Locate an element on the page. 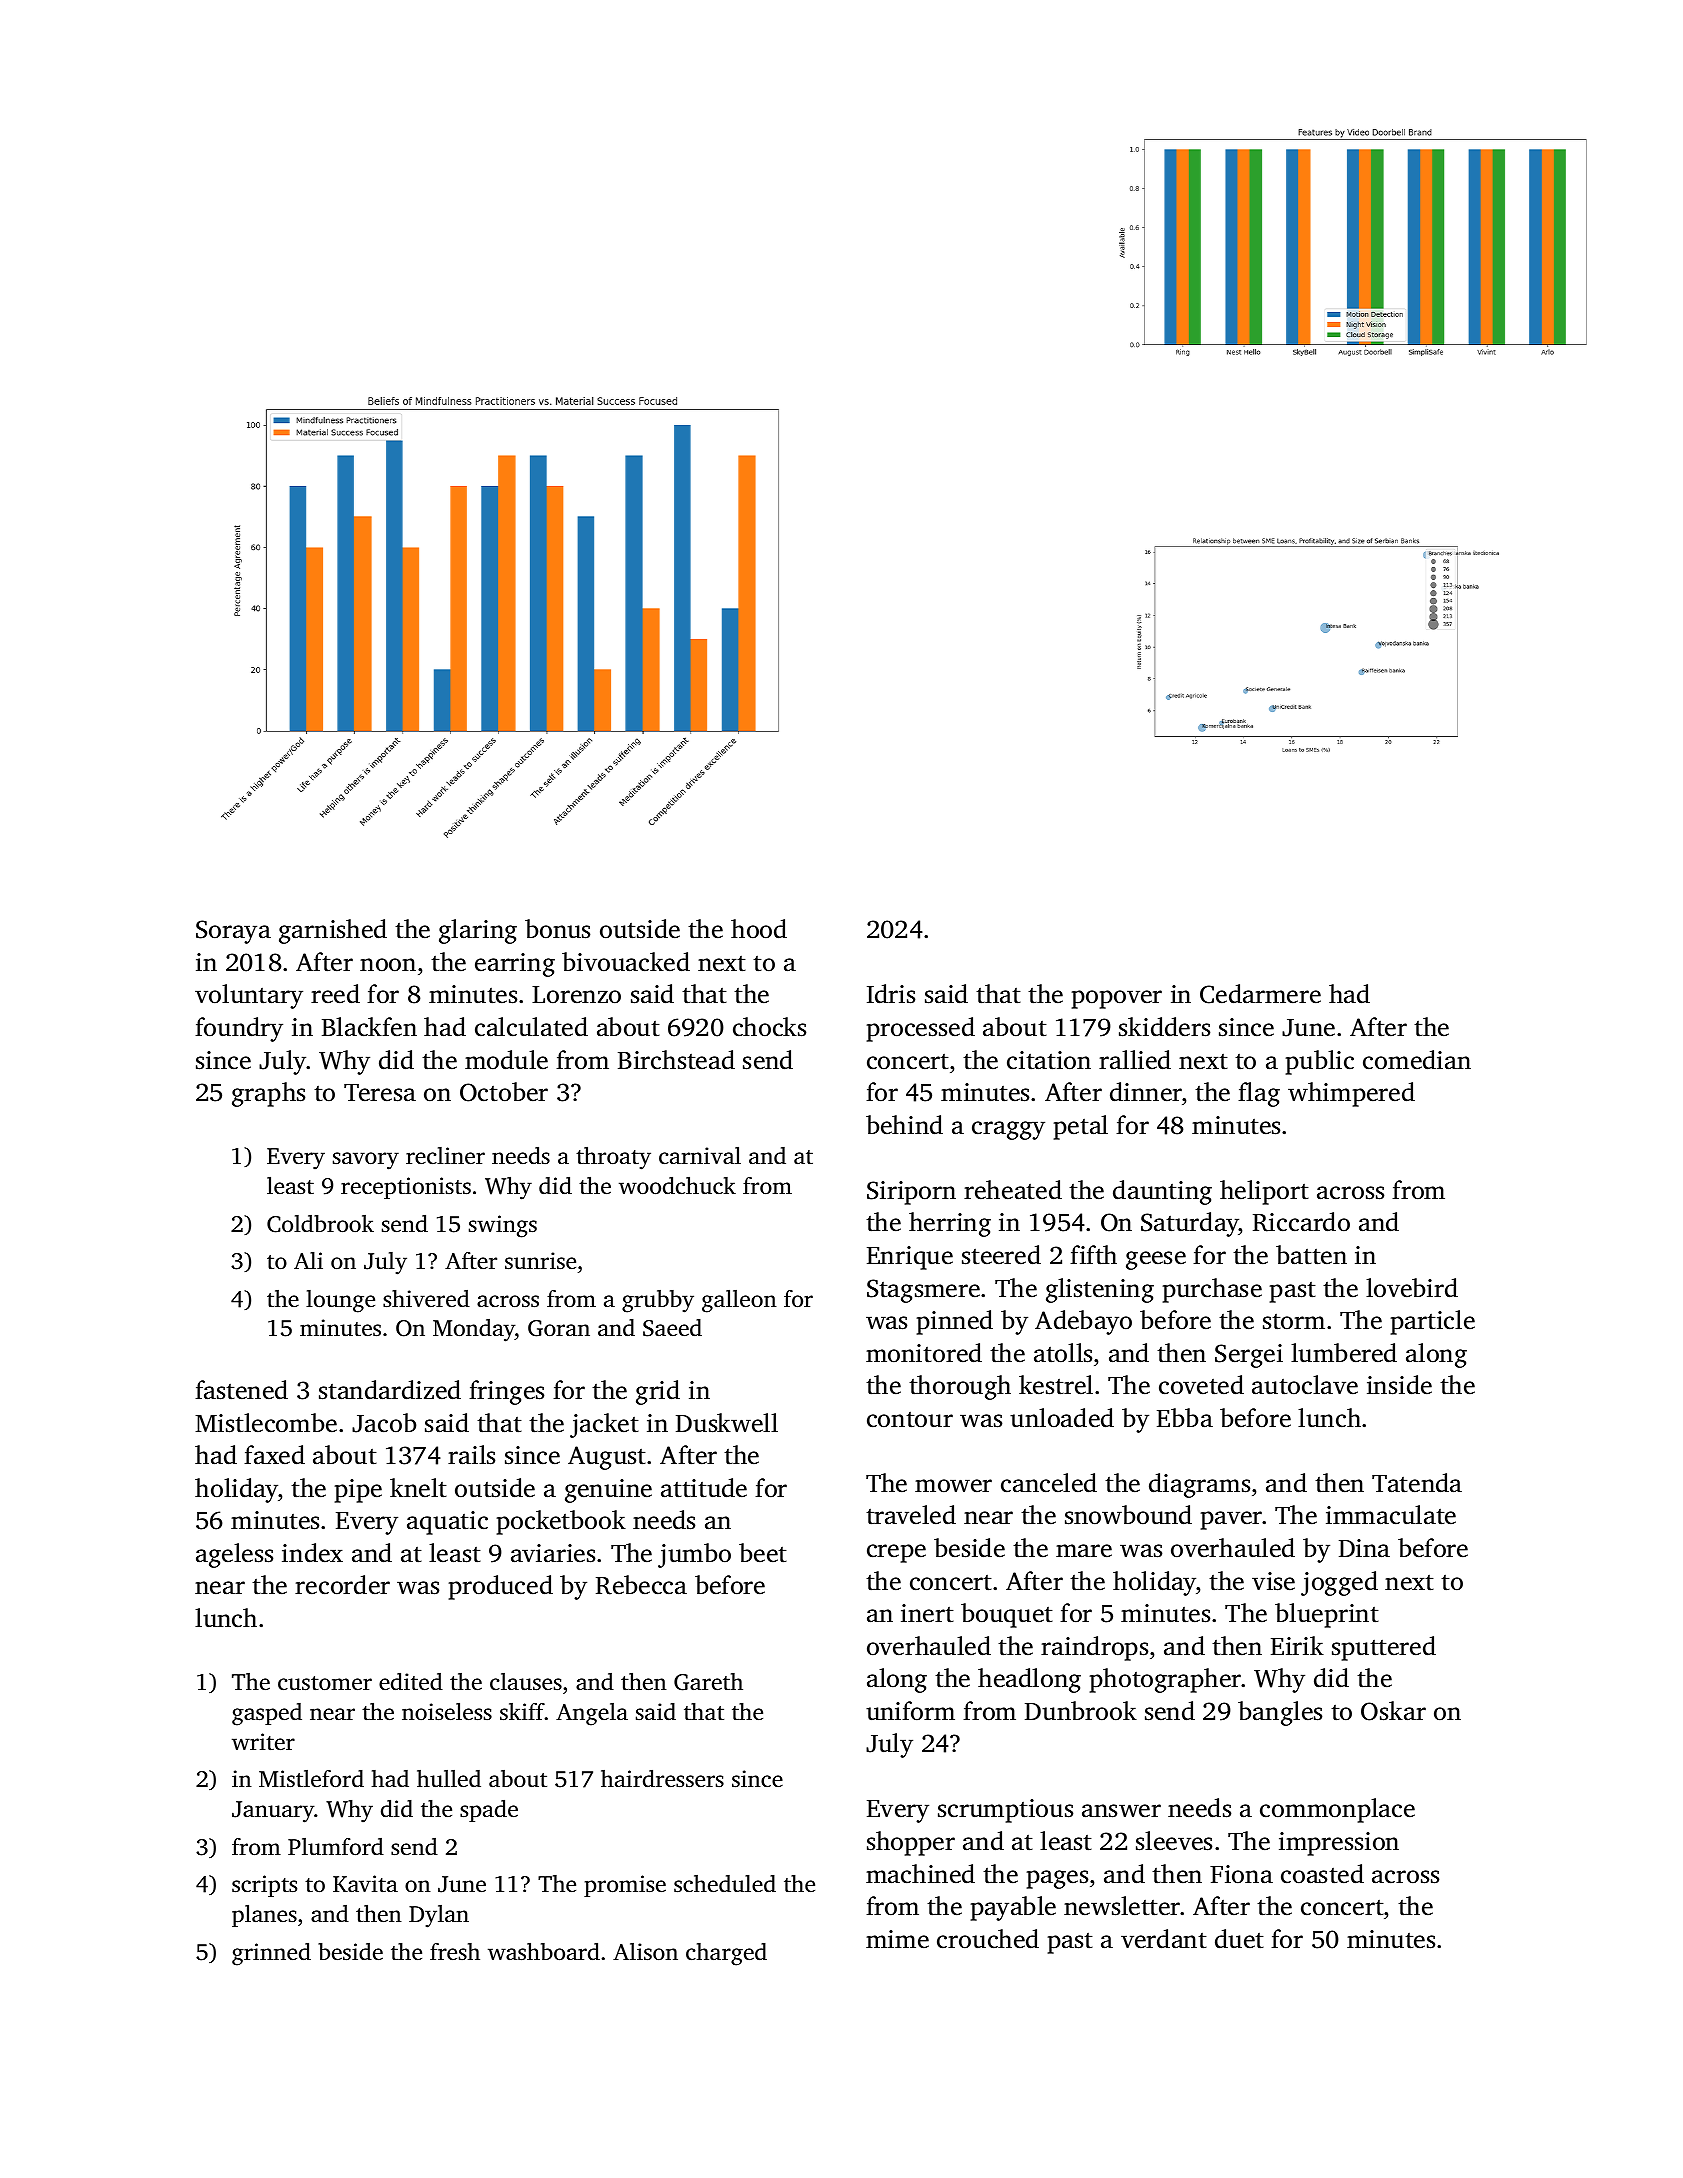  charged is located at coordinates (726, 1954).
